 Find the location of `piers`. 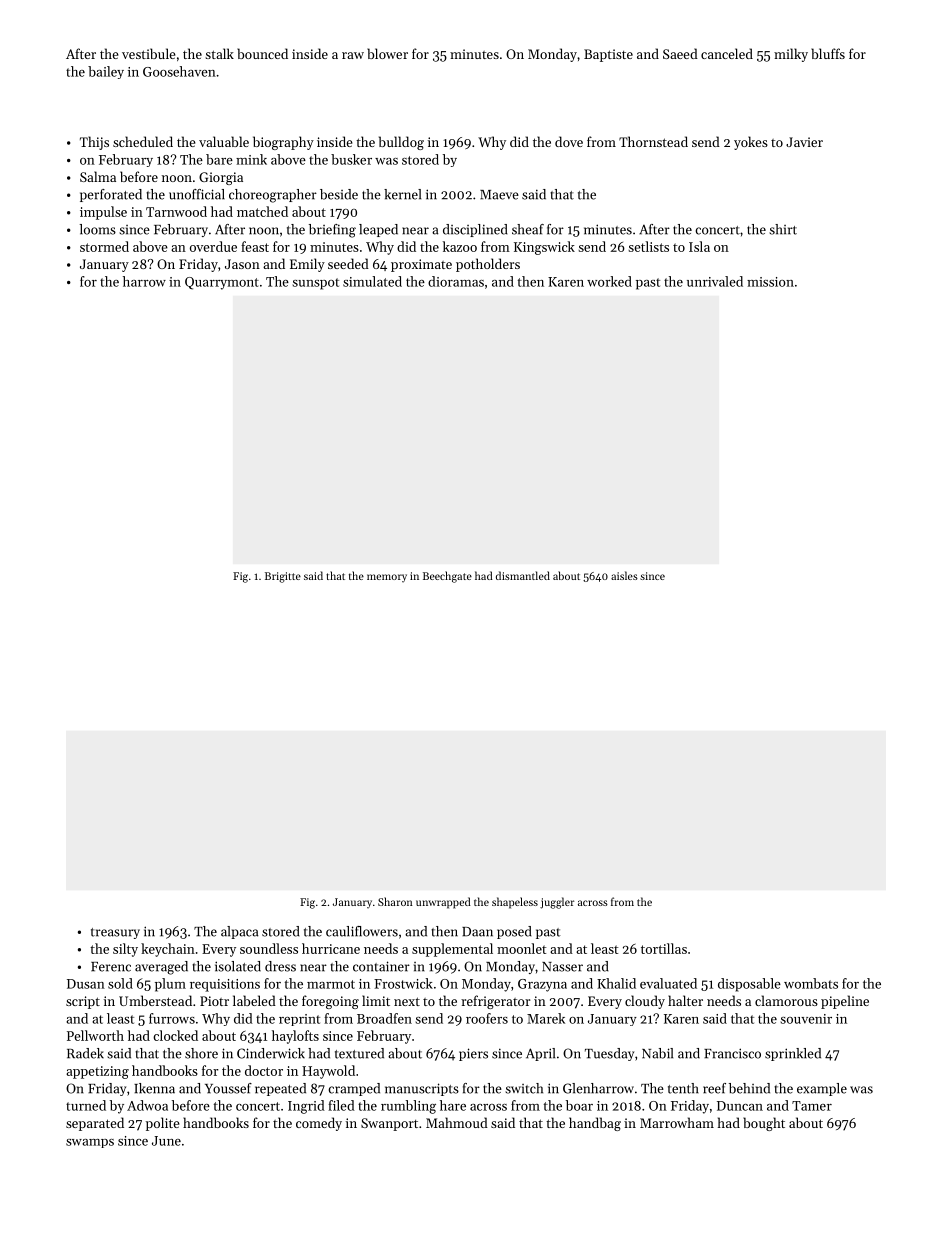

piers is located at coordinates (473, 1054).
